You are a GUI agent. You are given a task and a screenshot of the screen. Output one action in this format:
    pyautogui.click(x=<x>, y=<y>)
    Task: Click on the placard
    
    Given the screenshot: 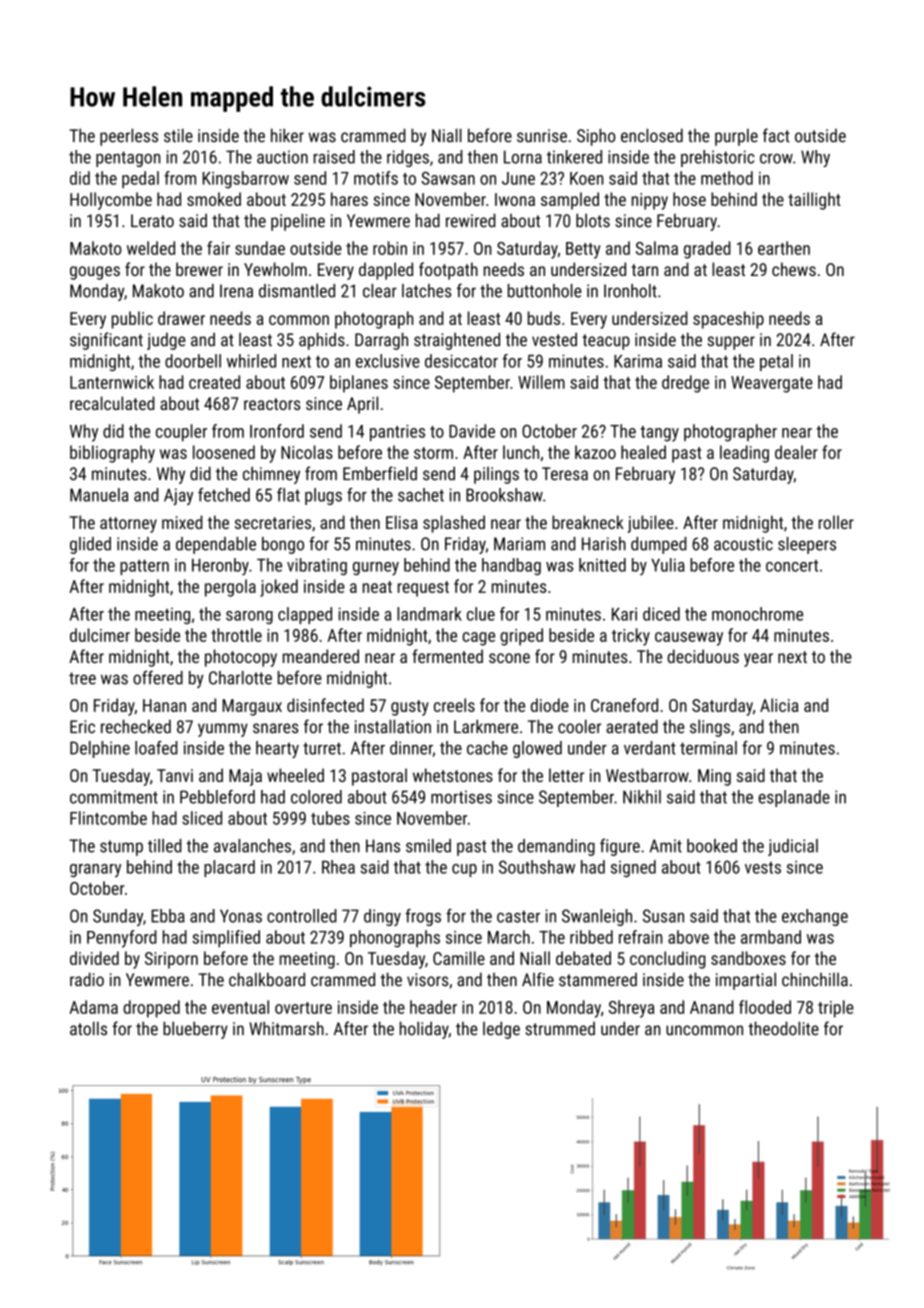 What is the action you would take?
    pyautogui.click(x=229, y=868)
